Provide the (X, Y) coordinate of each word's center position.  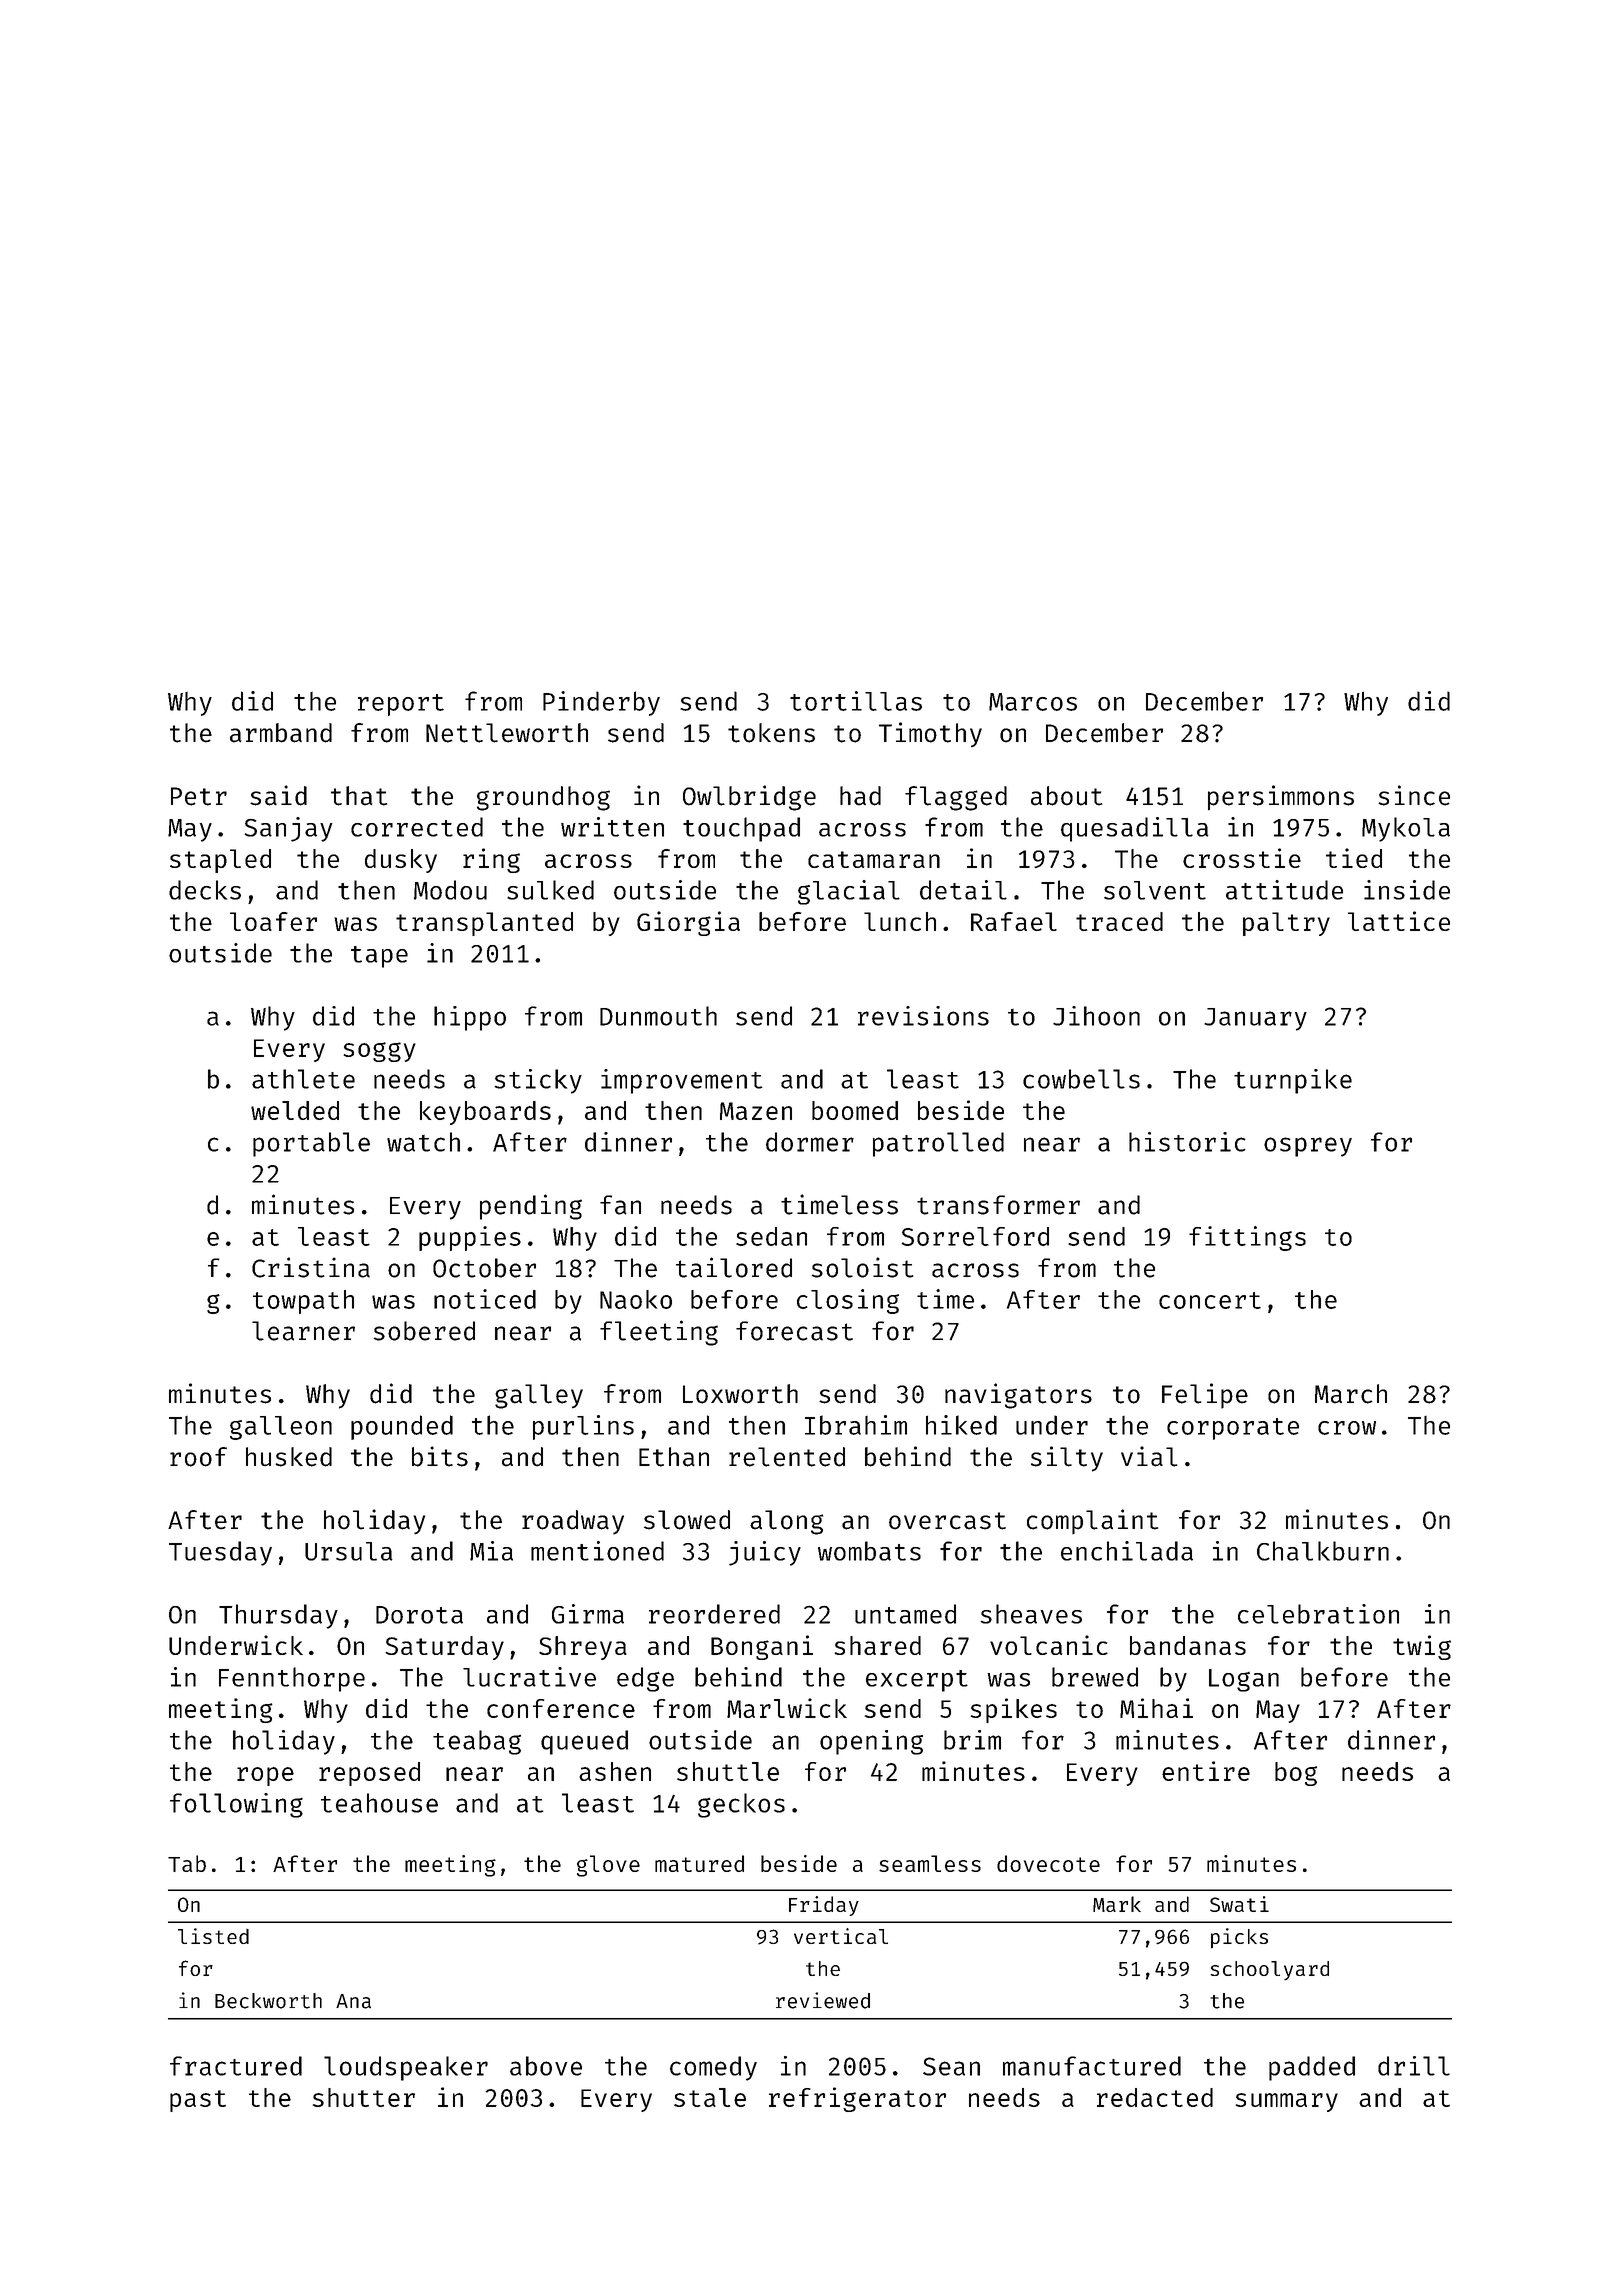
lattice (1399, 921)
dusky (401, 861)
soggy (379, 1052)
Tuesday (220, 1553)
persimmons (1281, 798)
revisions (923, 1016)
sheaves (1031, 1614)
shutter (364, 2097)
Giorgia (688, 923)
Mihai (1156, 1708)
